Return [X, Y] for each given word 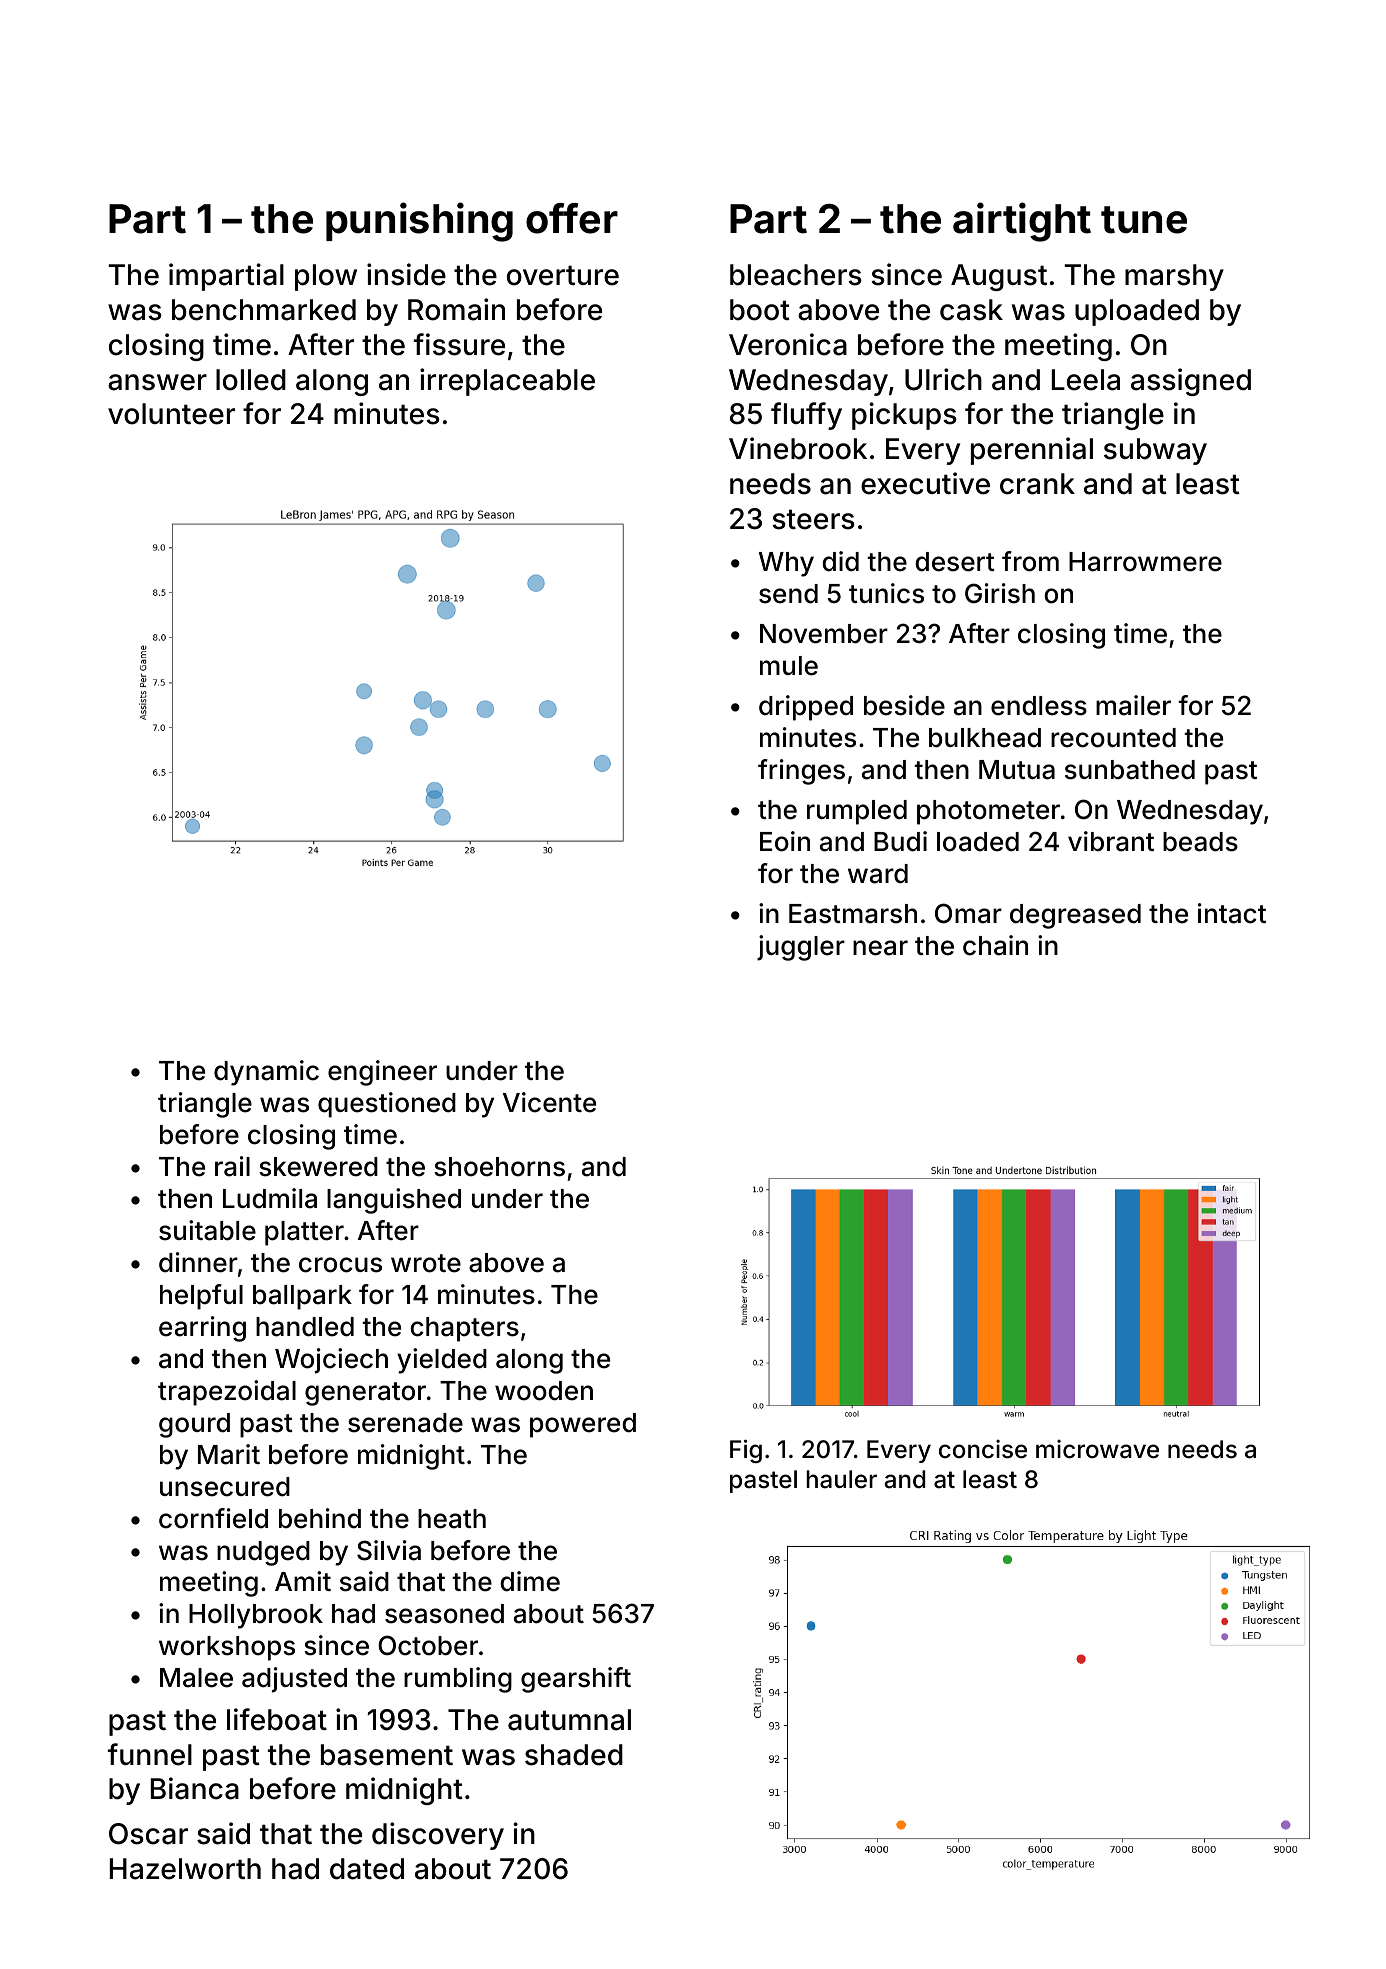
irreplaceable [507, 382]
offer [572, 218]
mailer [1133, 705]
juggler [801, 948]
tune [1144, 220]
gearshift [576, 1680]
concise [983, 1449]
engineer [382, 1073]
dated [367, 1869]
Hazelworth [185, 1869]
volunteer [171, 414]
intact [1232, 913]
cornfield [213, 1518]
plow [326, 277]
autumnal [569, 1720]
